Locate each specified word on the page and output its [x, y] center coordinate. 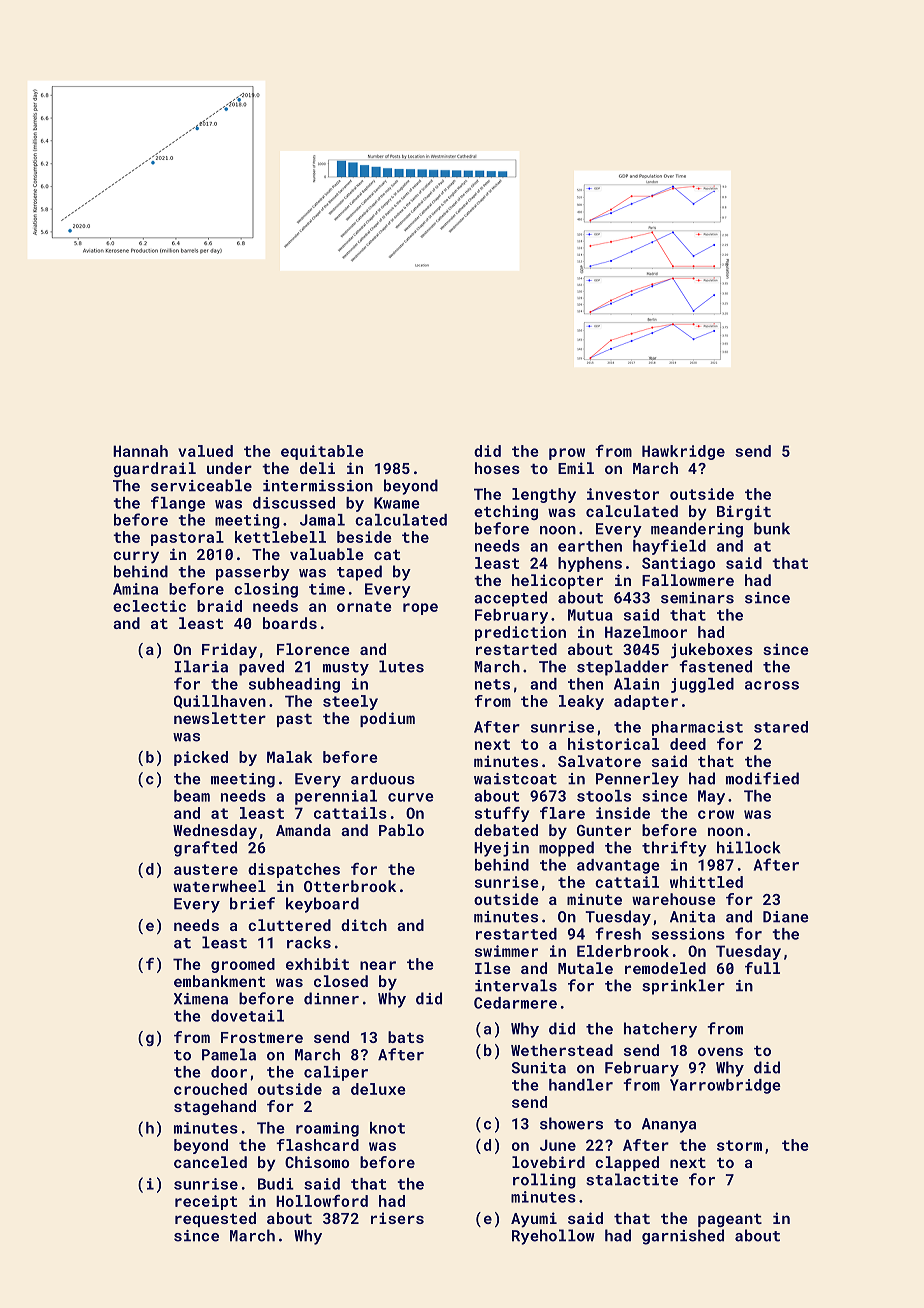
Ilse [493, 968]
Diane [785, 917]
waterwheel [219, 886]
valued [205, 451]
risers [397, 1218]
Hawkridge [683, 452]
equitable [322, 452]
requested [215, 1219]
